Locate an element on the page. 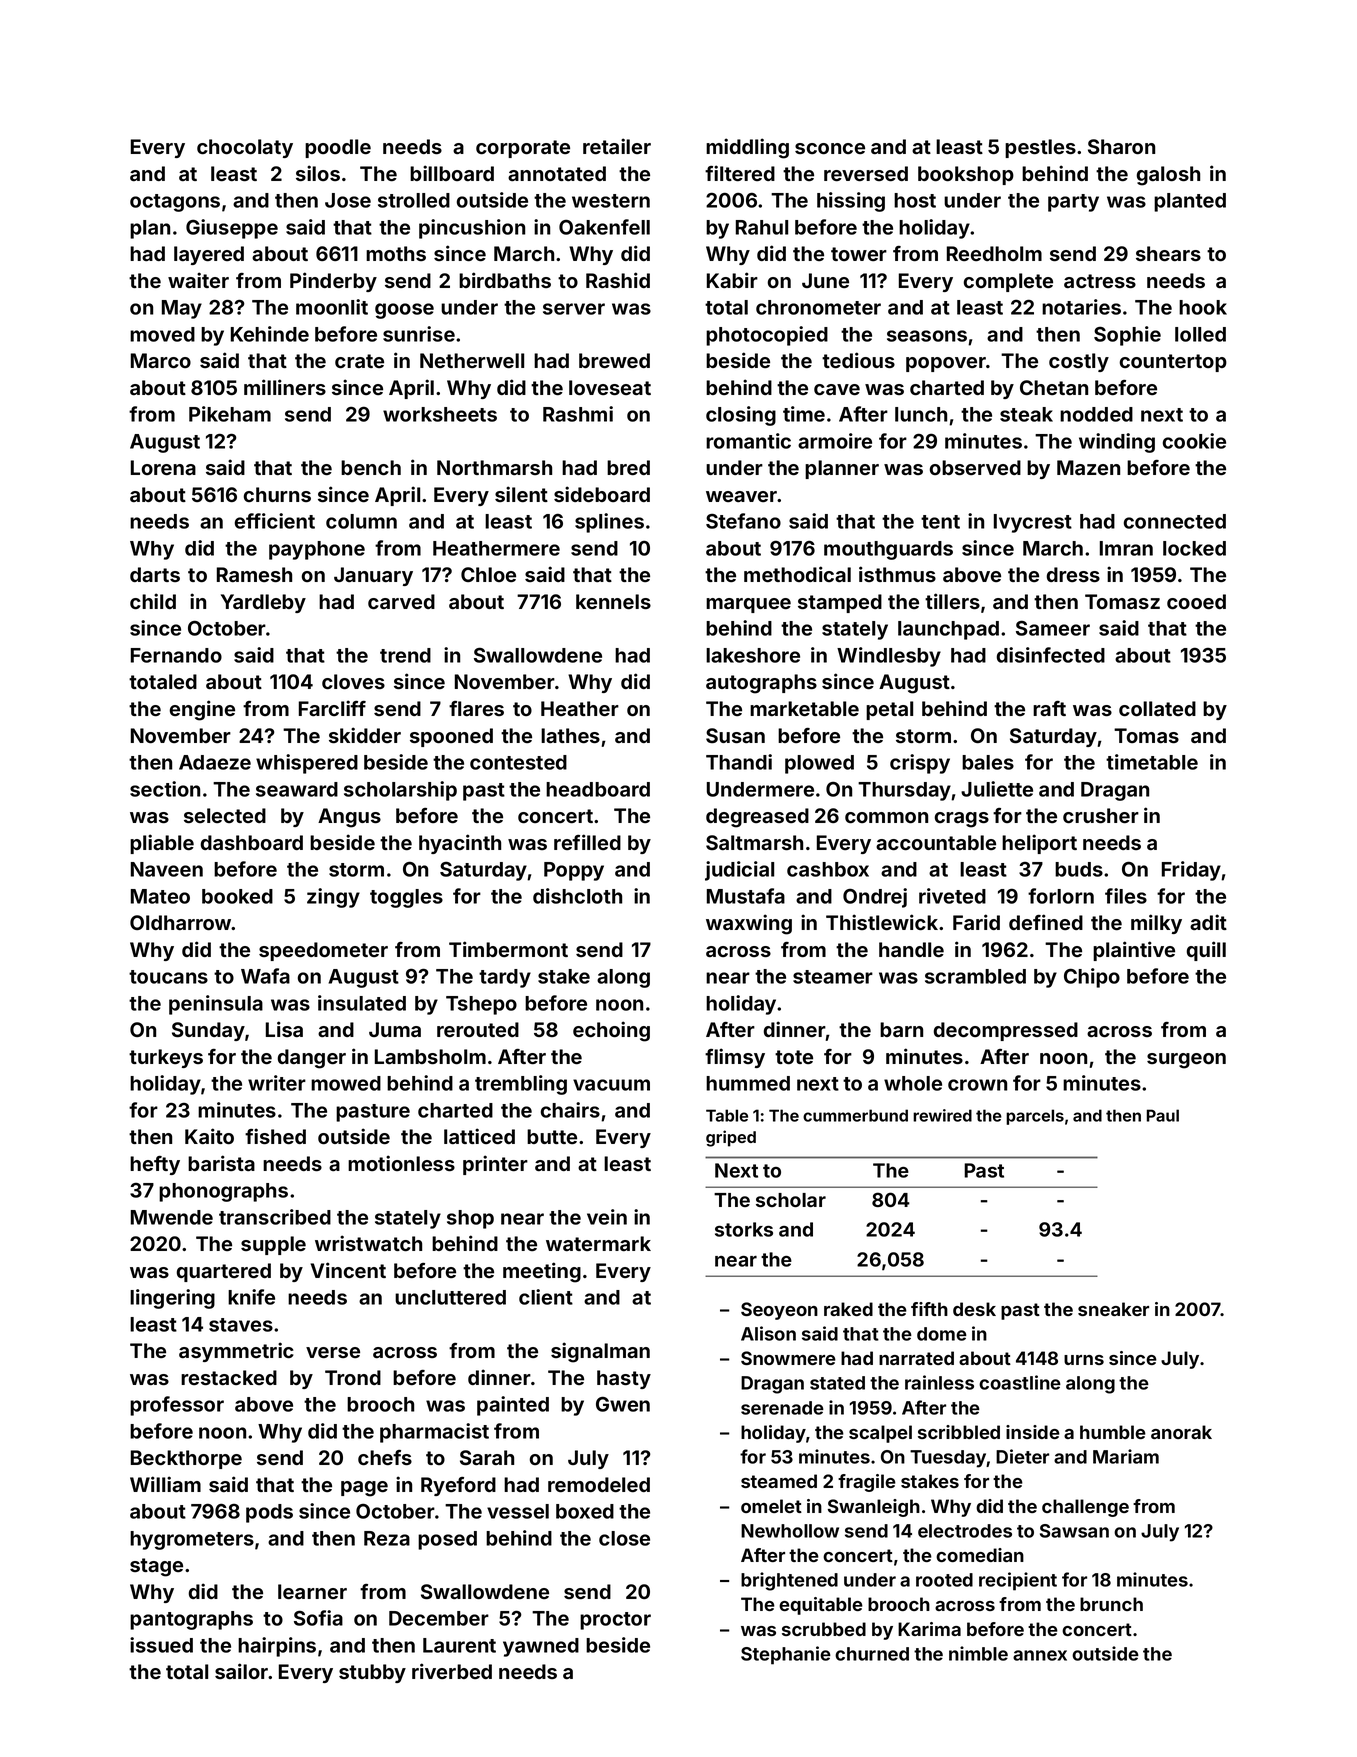  moths is located at coordinates (396, 253).
